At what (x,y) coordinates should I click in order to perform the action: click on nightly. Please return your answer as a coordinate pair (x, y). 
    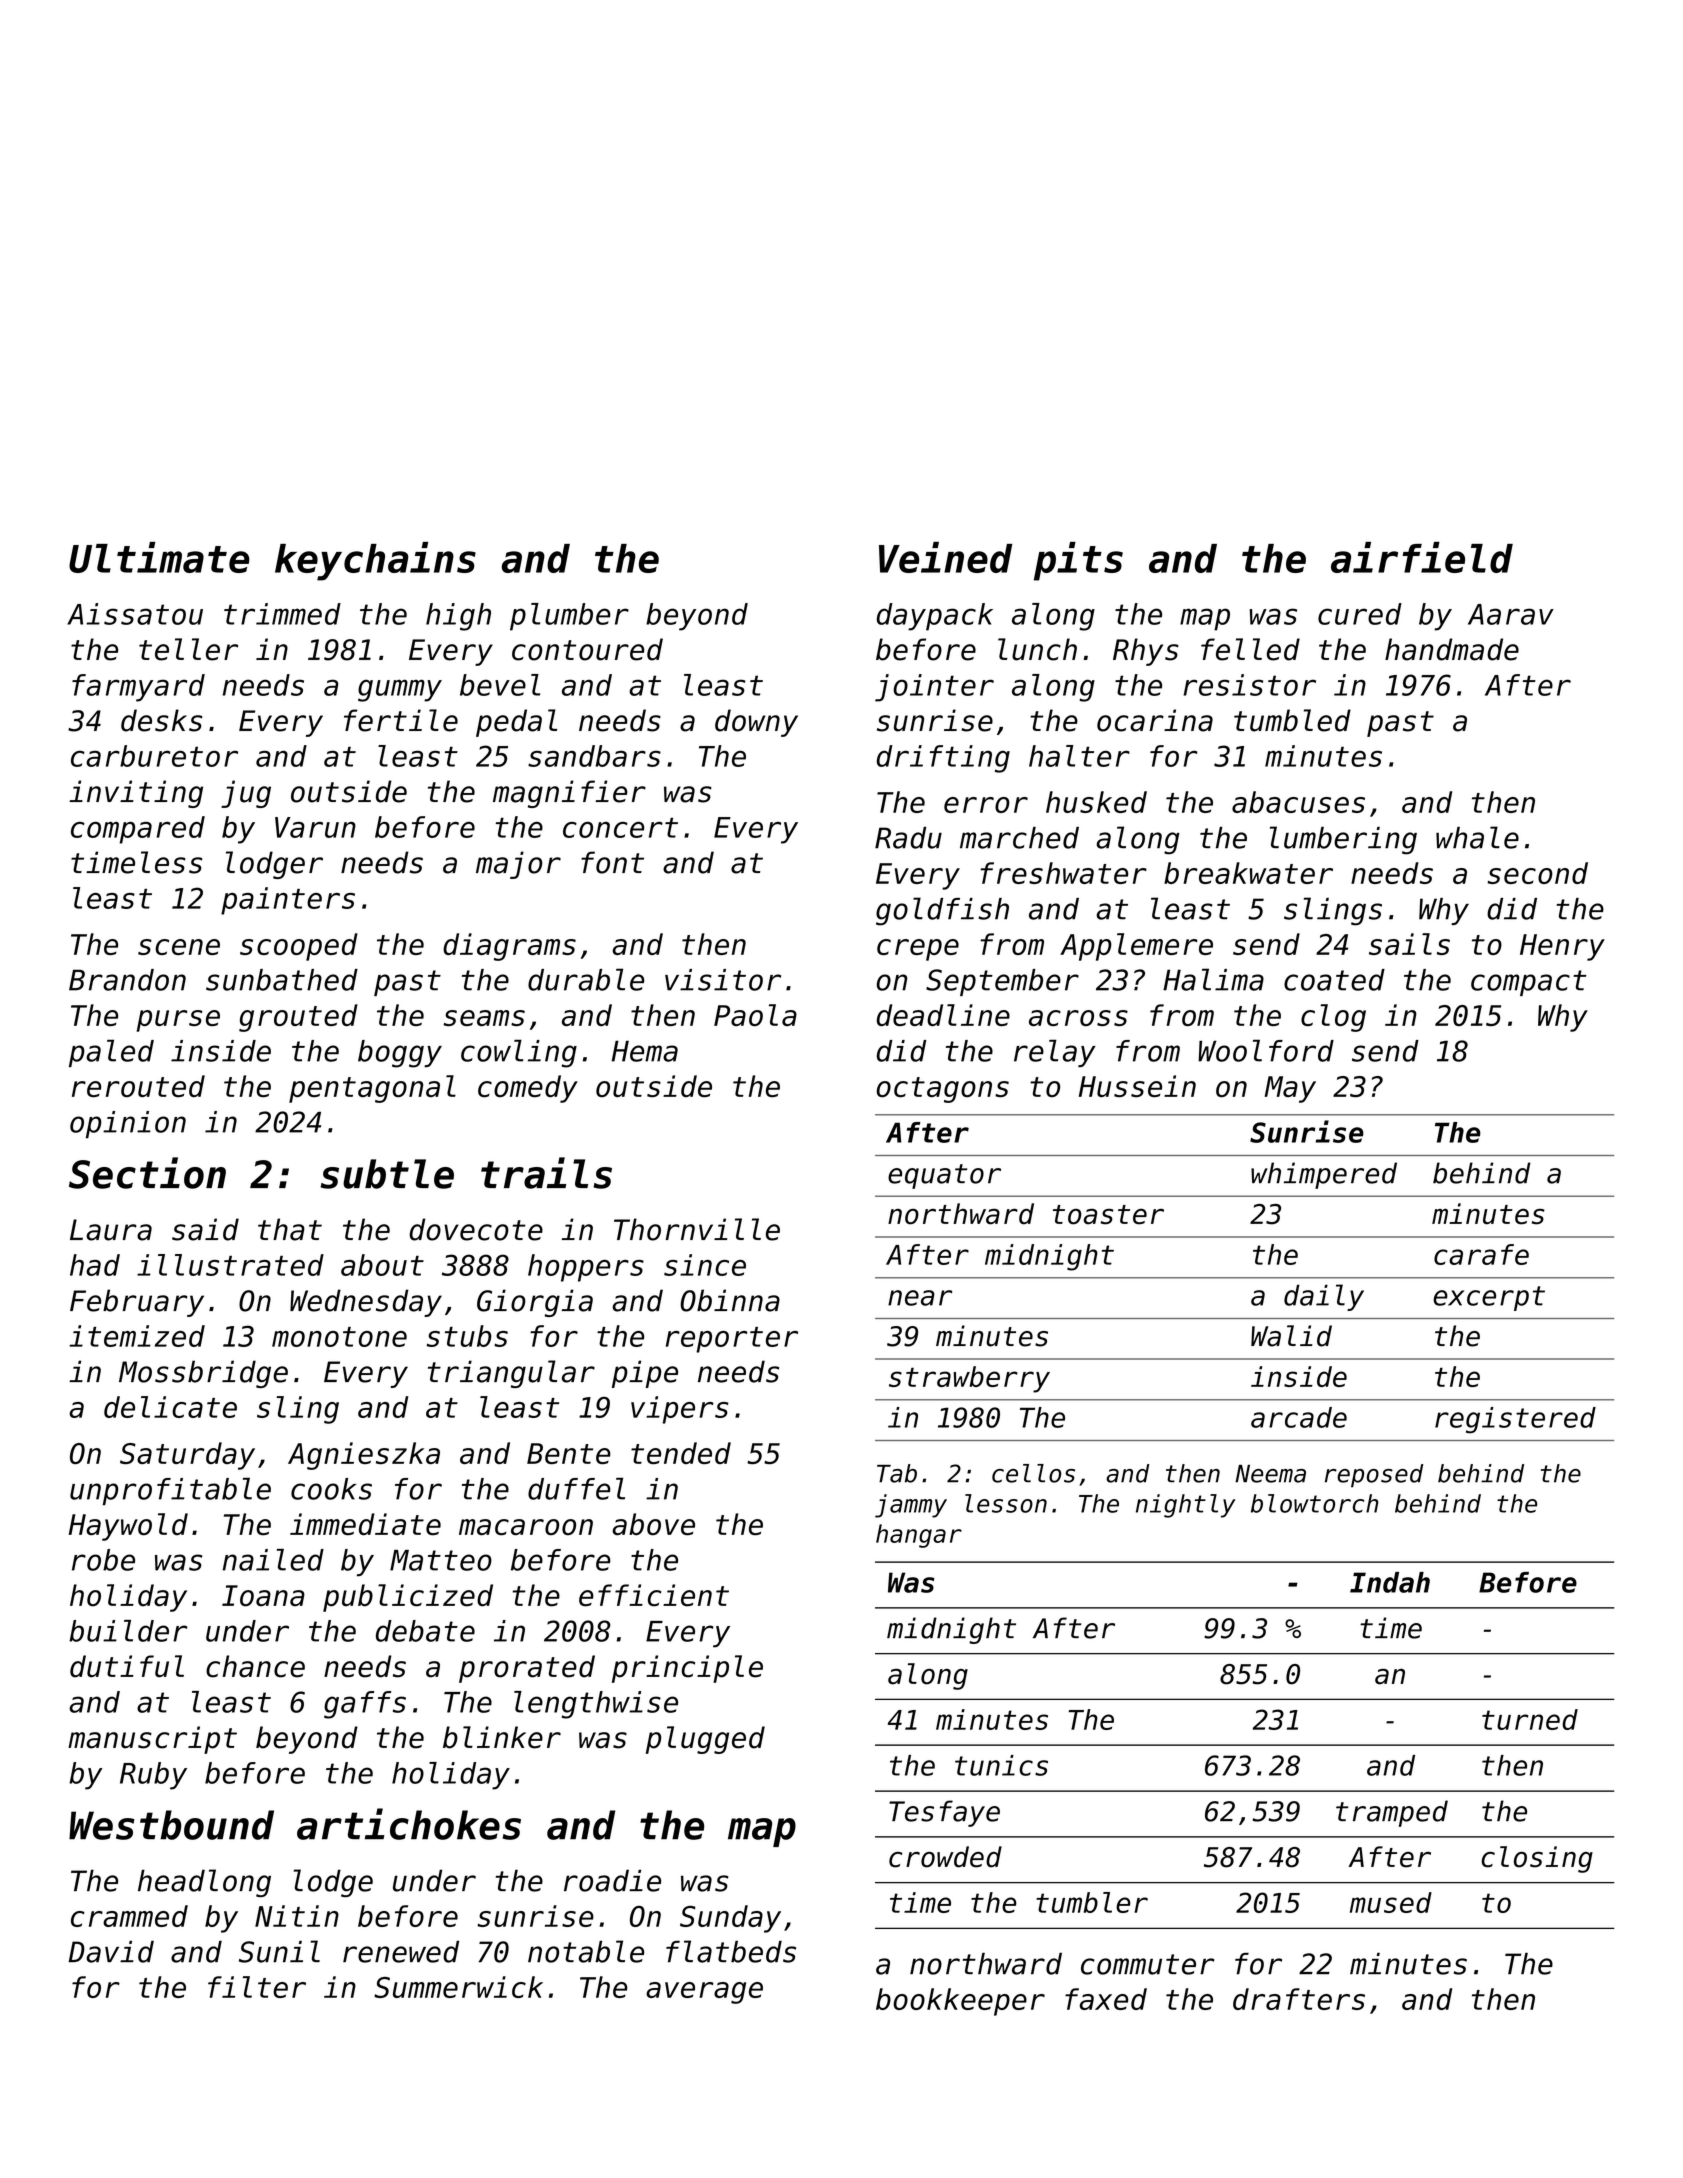
    Looking at the image, I should click on (1185, 1506).
